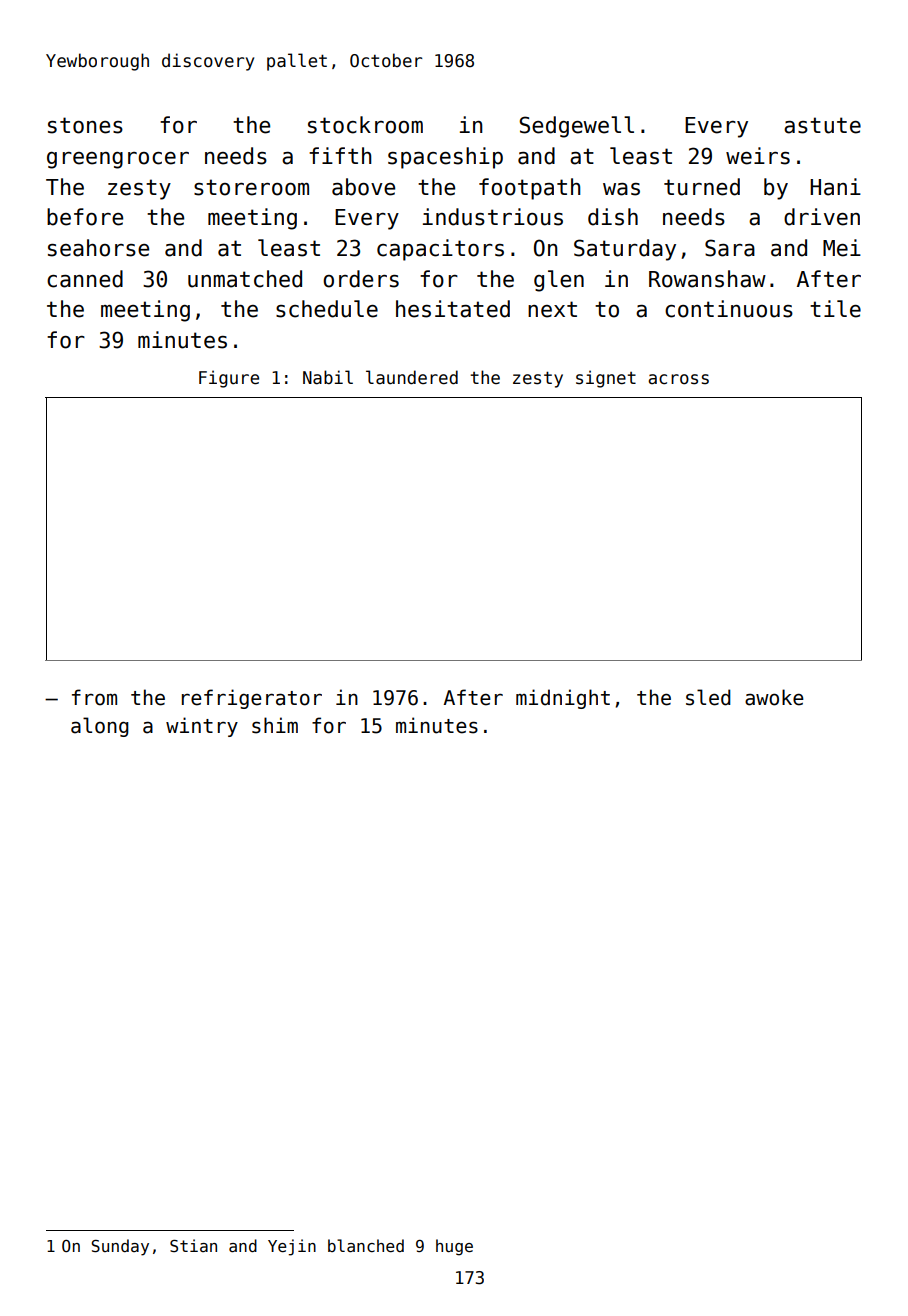  I want to click on stockroom, so click(365, 125).
